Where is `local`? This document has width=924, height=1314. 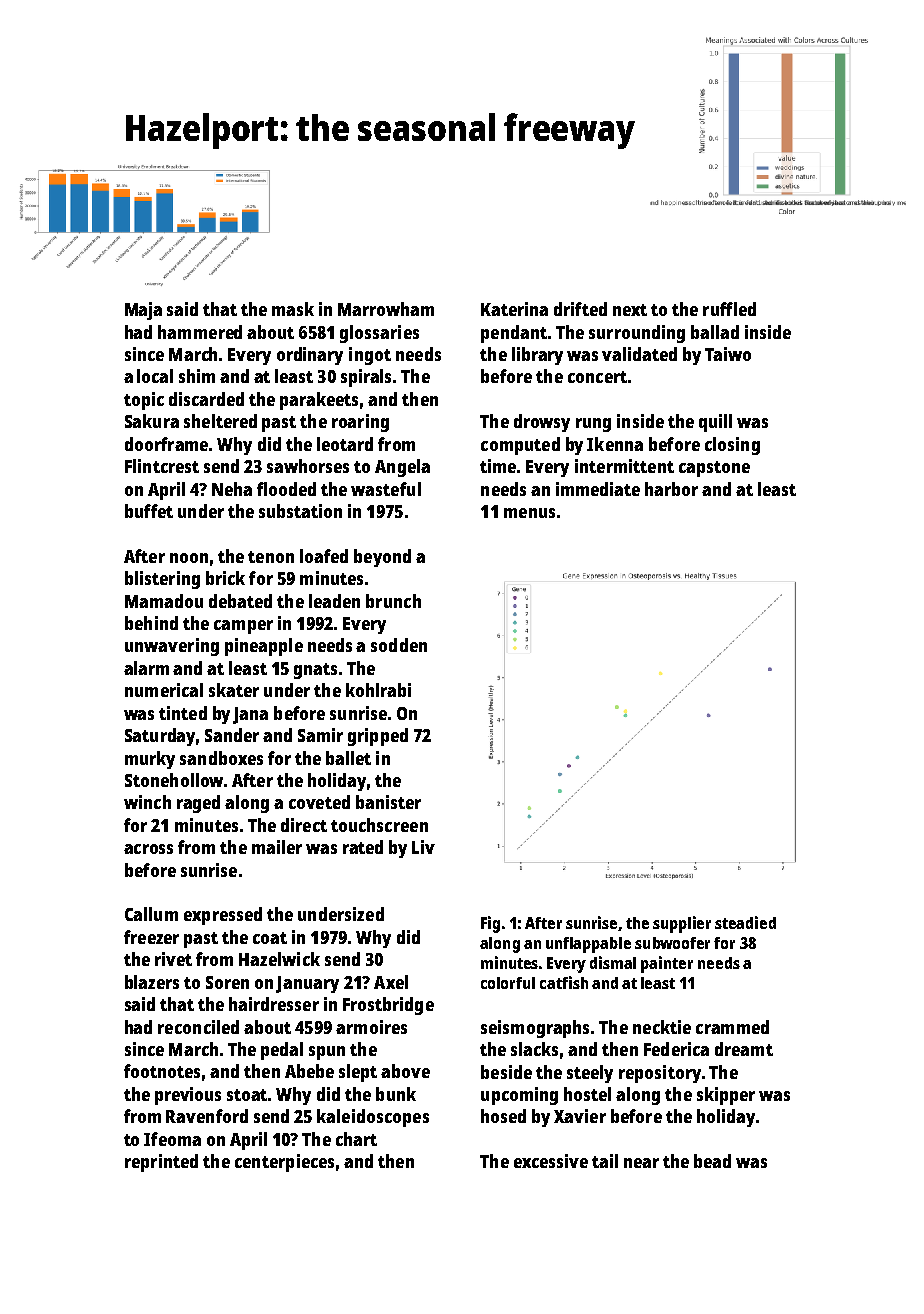 local is located at coordinates (155, 376).
